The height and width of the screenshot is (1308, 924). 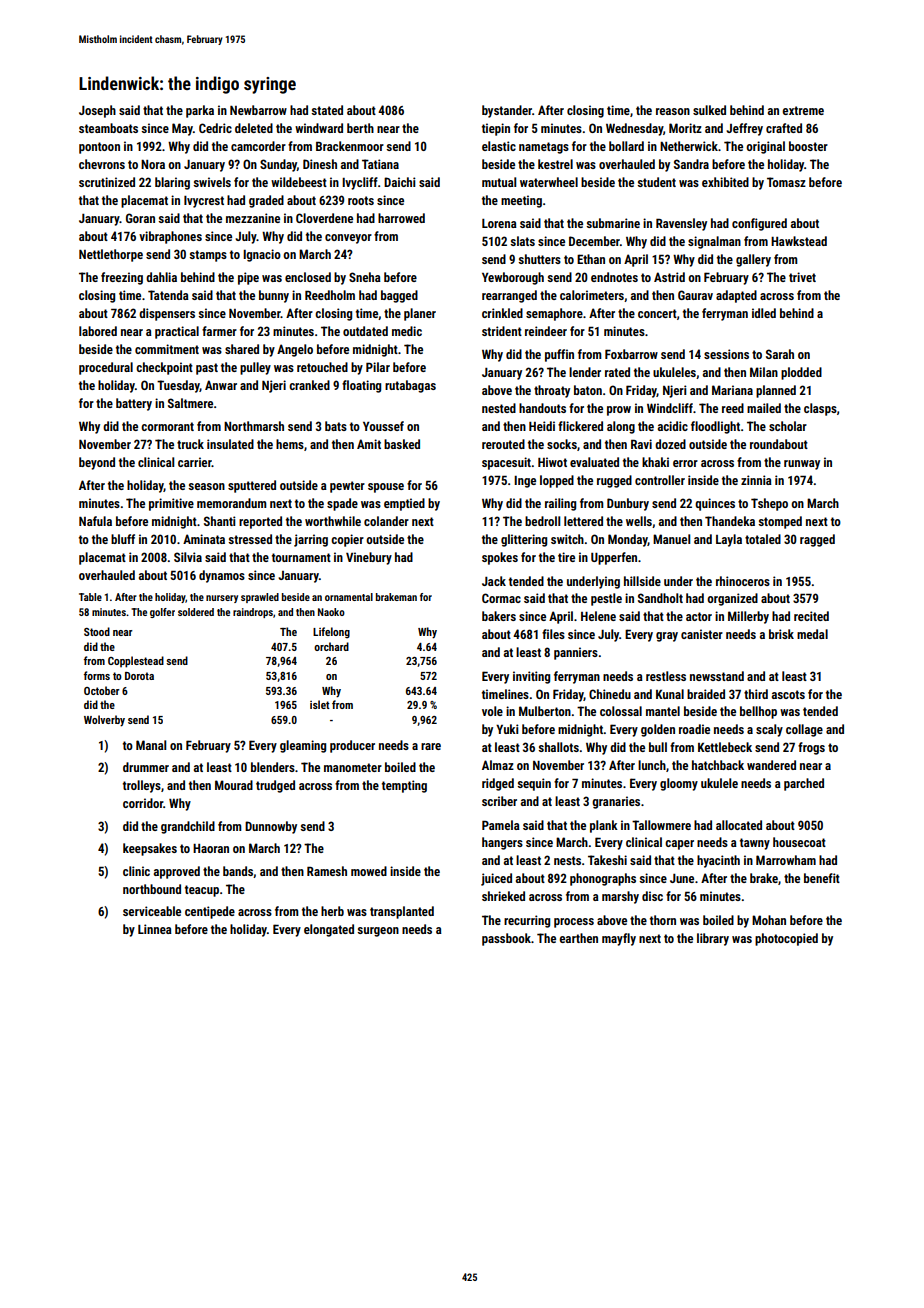 What do you see at coordinates (671, 539) in the screenshot?
I see `Manuel` at bounding box center [671, 539].
